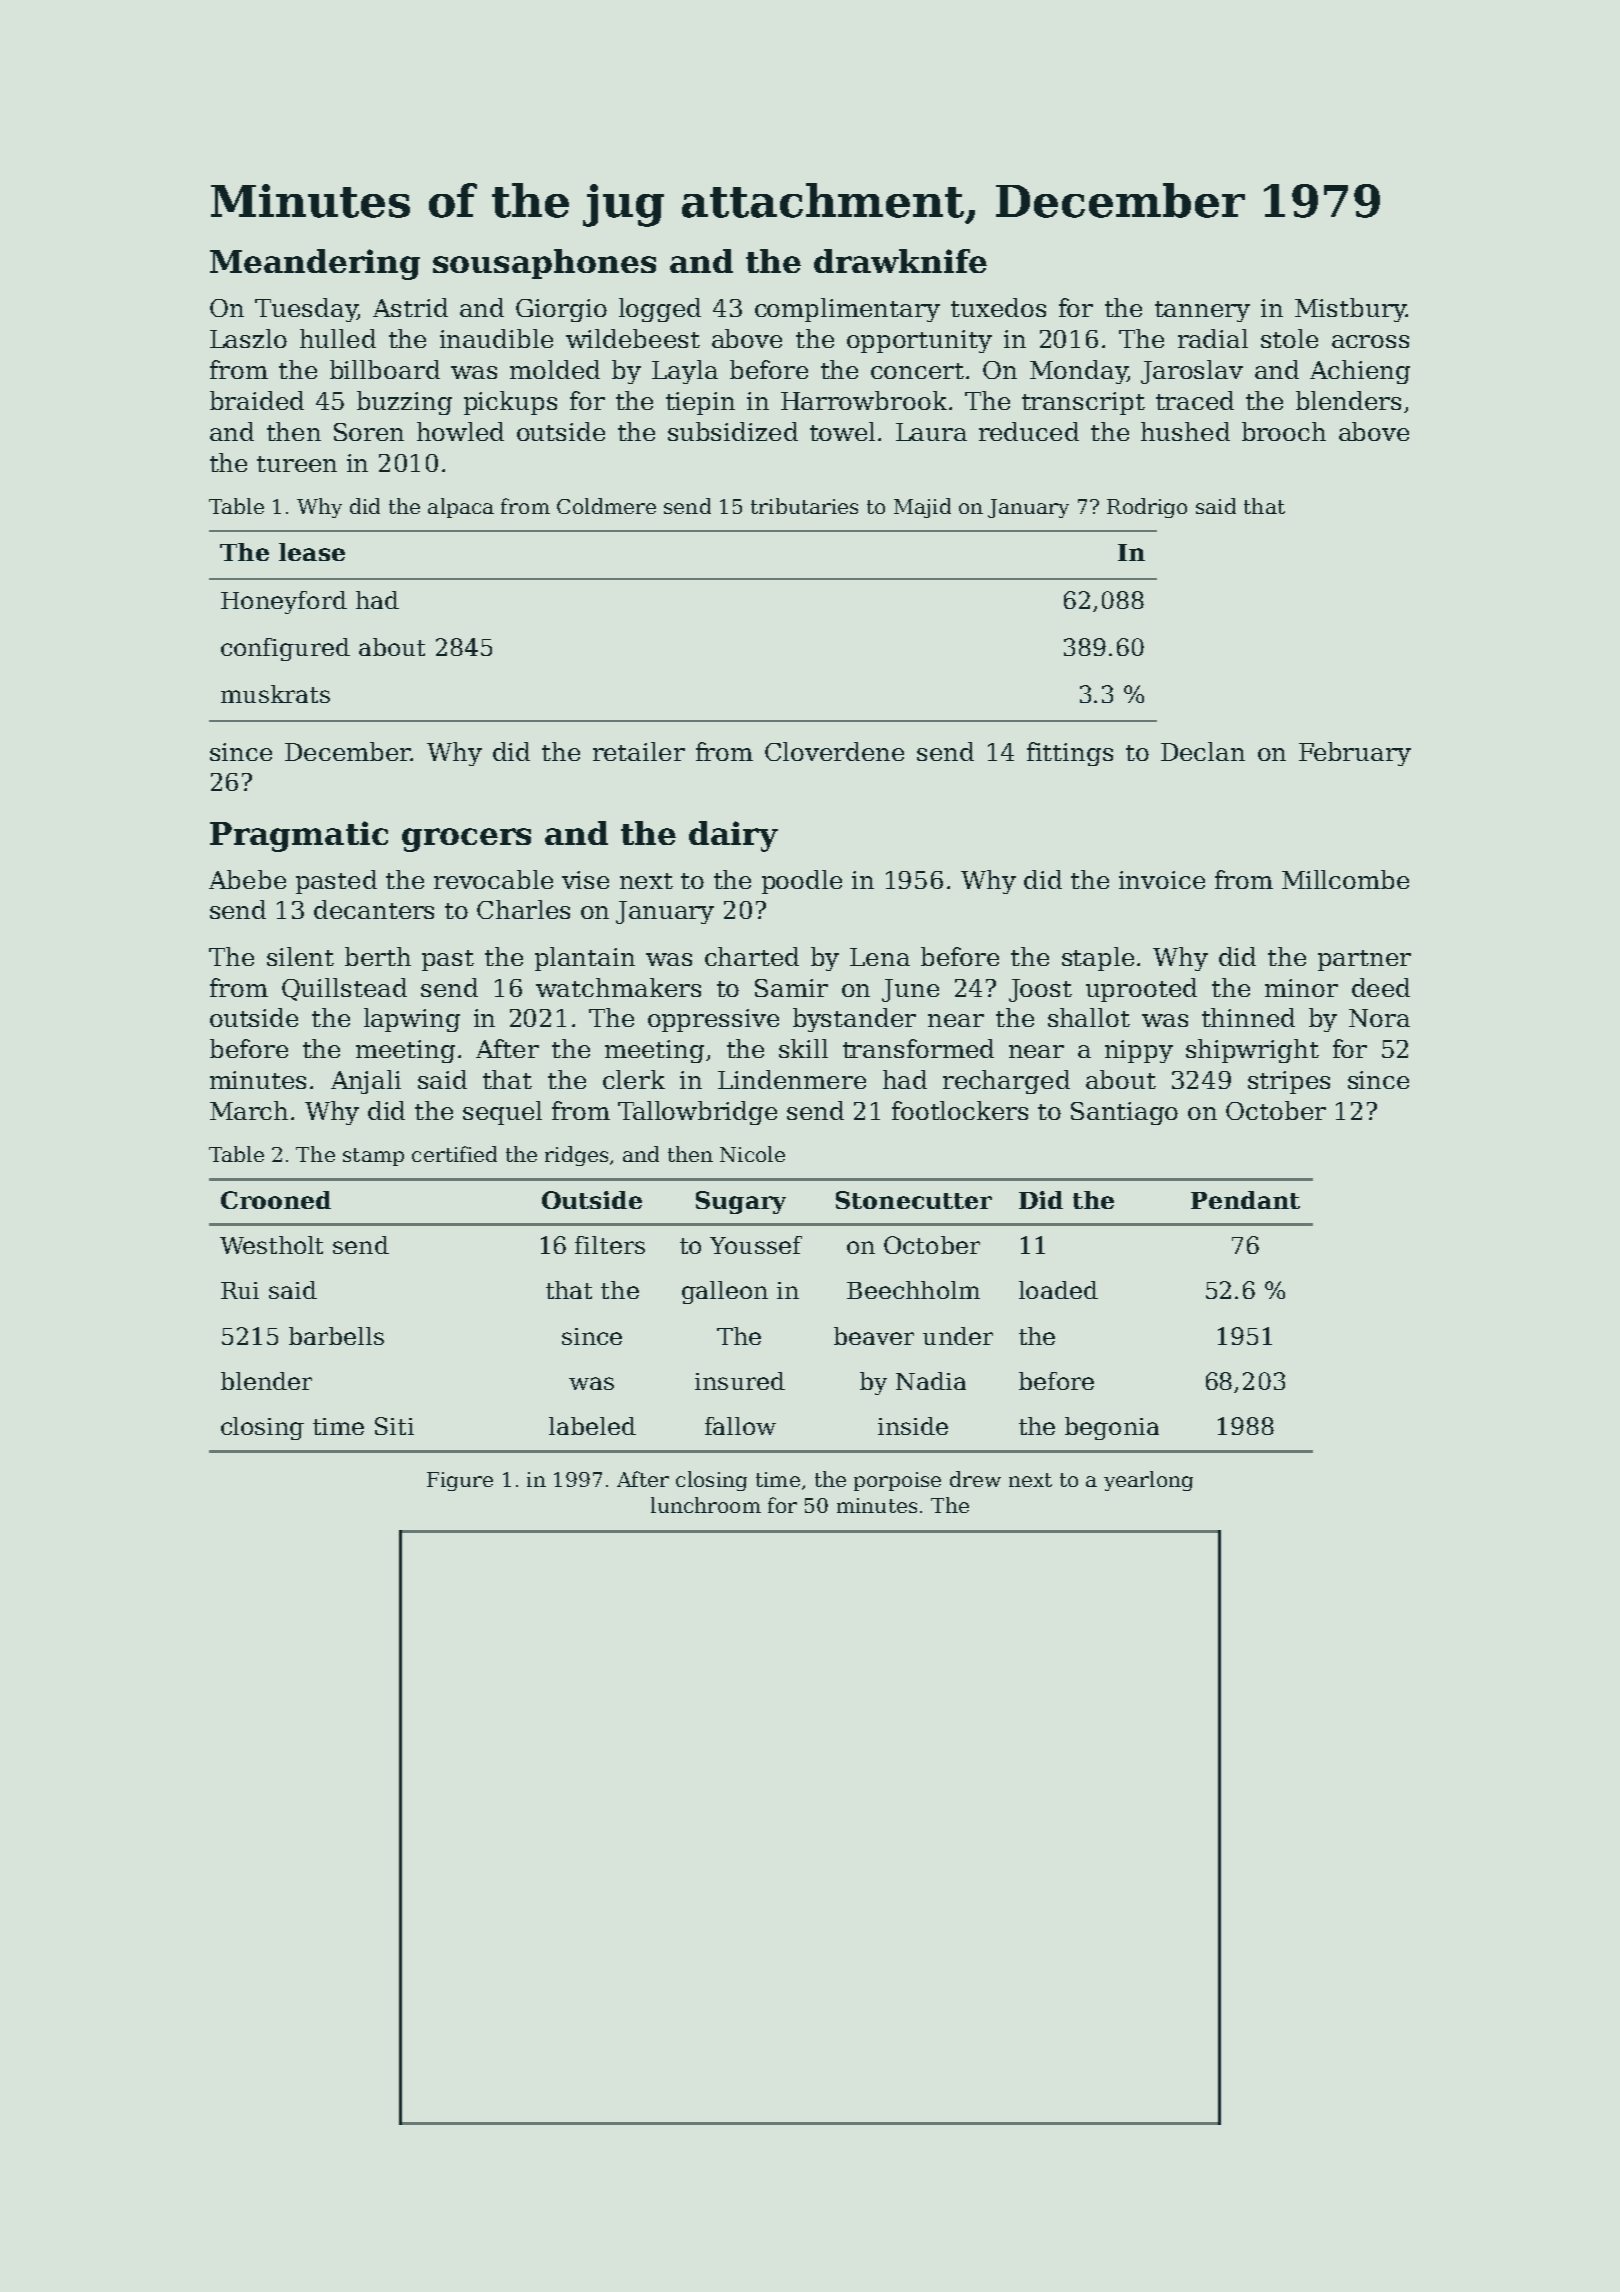 The height and width of the screenshot is (2292, 1620). Describe the element at coordinates (576, 1156) in the screenshot. I see `ridges` at that location.
